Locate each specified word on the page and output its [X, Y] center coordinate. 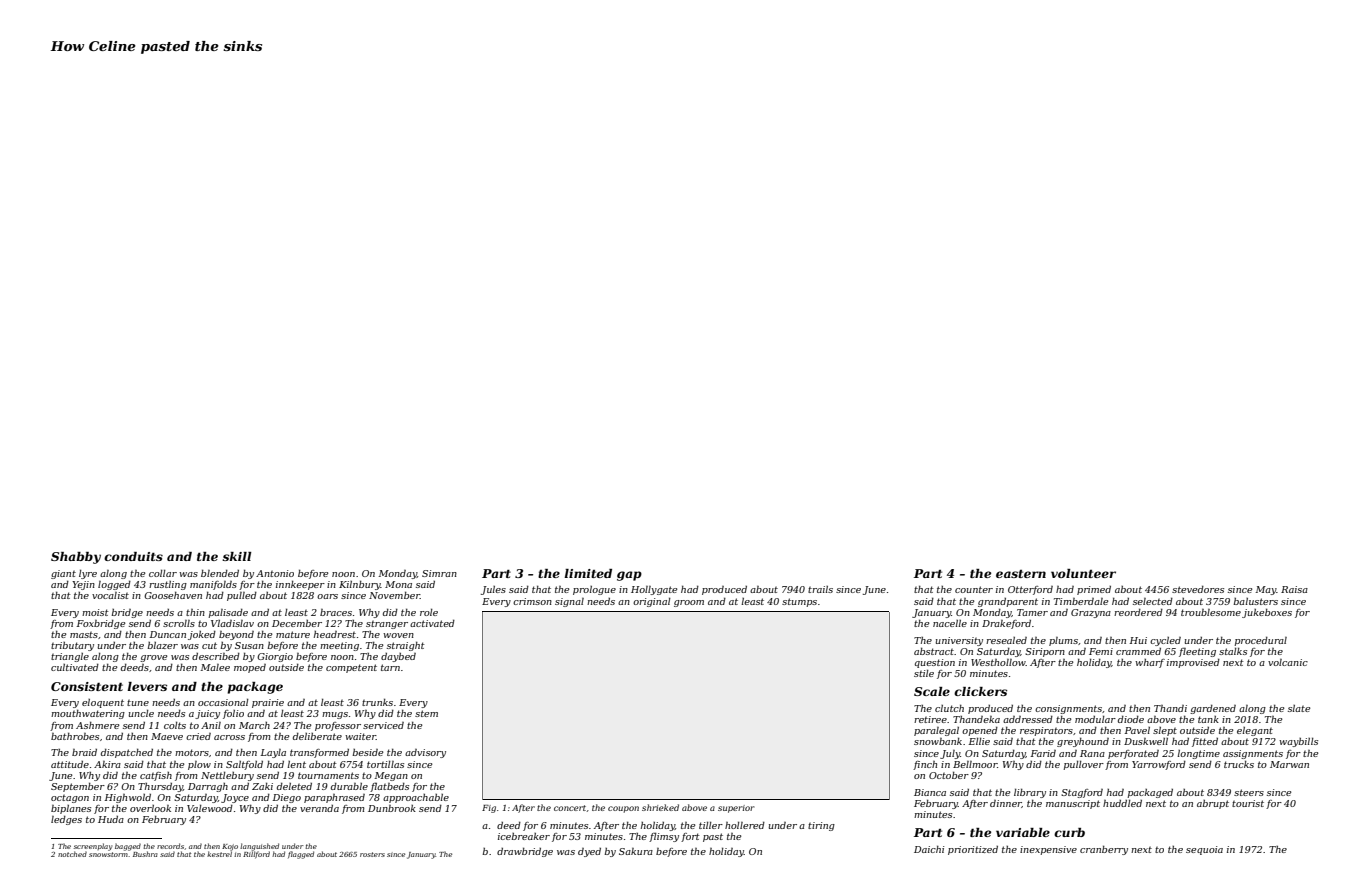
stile [924, 673]
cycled [1165, 641]
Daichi [929, 849]
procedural [1260, 641]
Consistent [87, 686]
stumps [799, 602]
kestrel [219, 854]
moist [95, 612]
